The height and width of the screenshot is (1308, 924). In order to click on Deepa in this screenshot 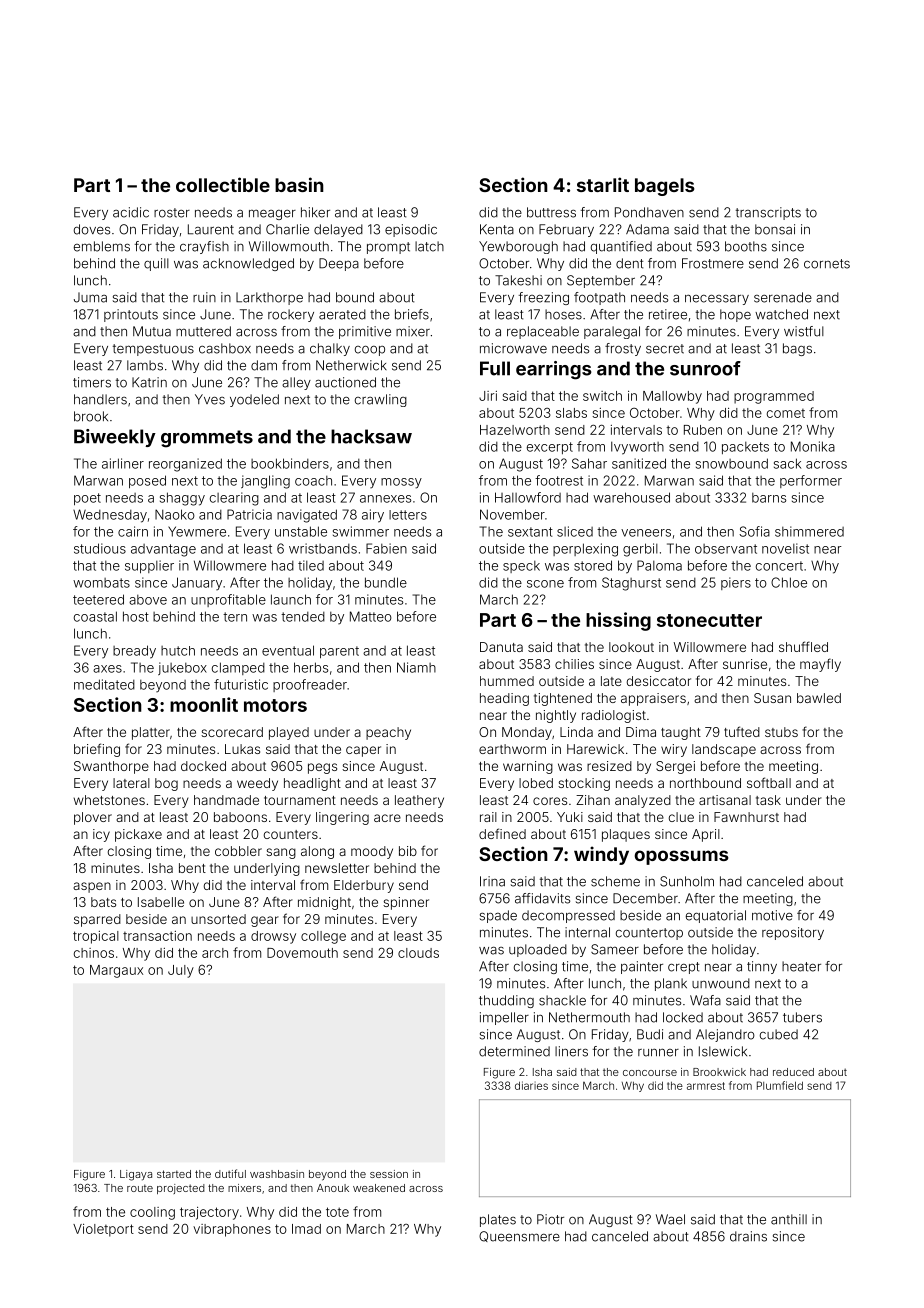, I will do `click(339, 264)`.
